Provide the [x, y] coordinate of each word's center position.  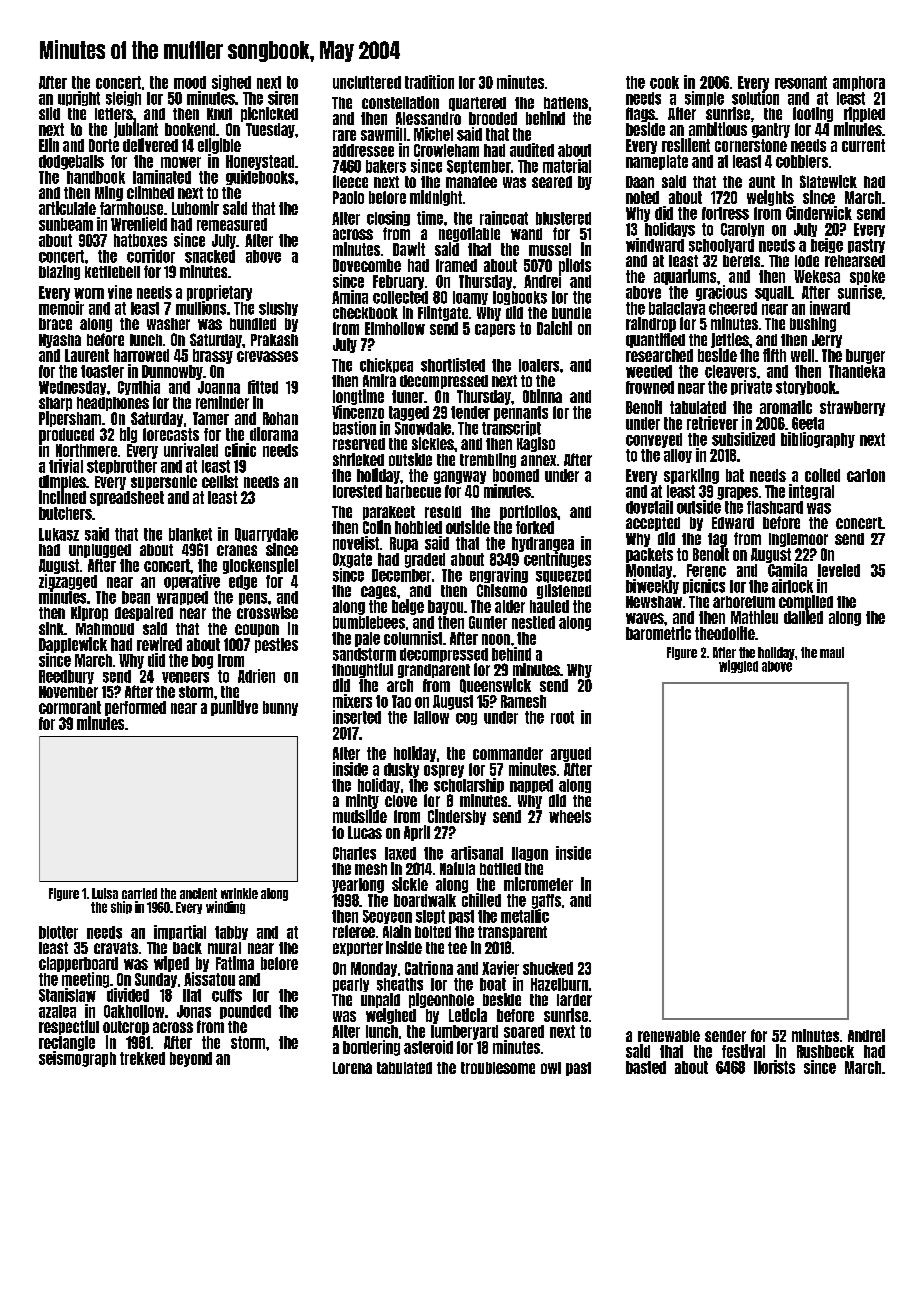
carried [139, 893]
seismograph [77, 1059]
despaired [144, 613]
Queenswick [495, 685]
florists [774, 1067]
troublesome [498, 1068]
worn [89, 293]
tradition [429, 82]
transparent [512, 933]
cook [664, 82]
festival [743, 1051]
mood [190, 82]
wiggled [738, 666]
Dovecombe [367, 265]
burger [865, 356]
